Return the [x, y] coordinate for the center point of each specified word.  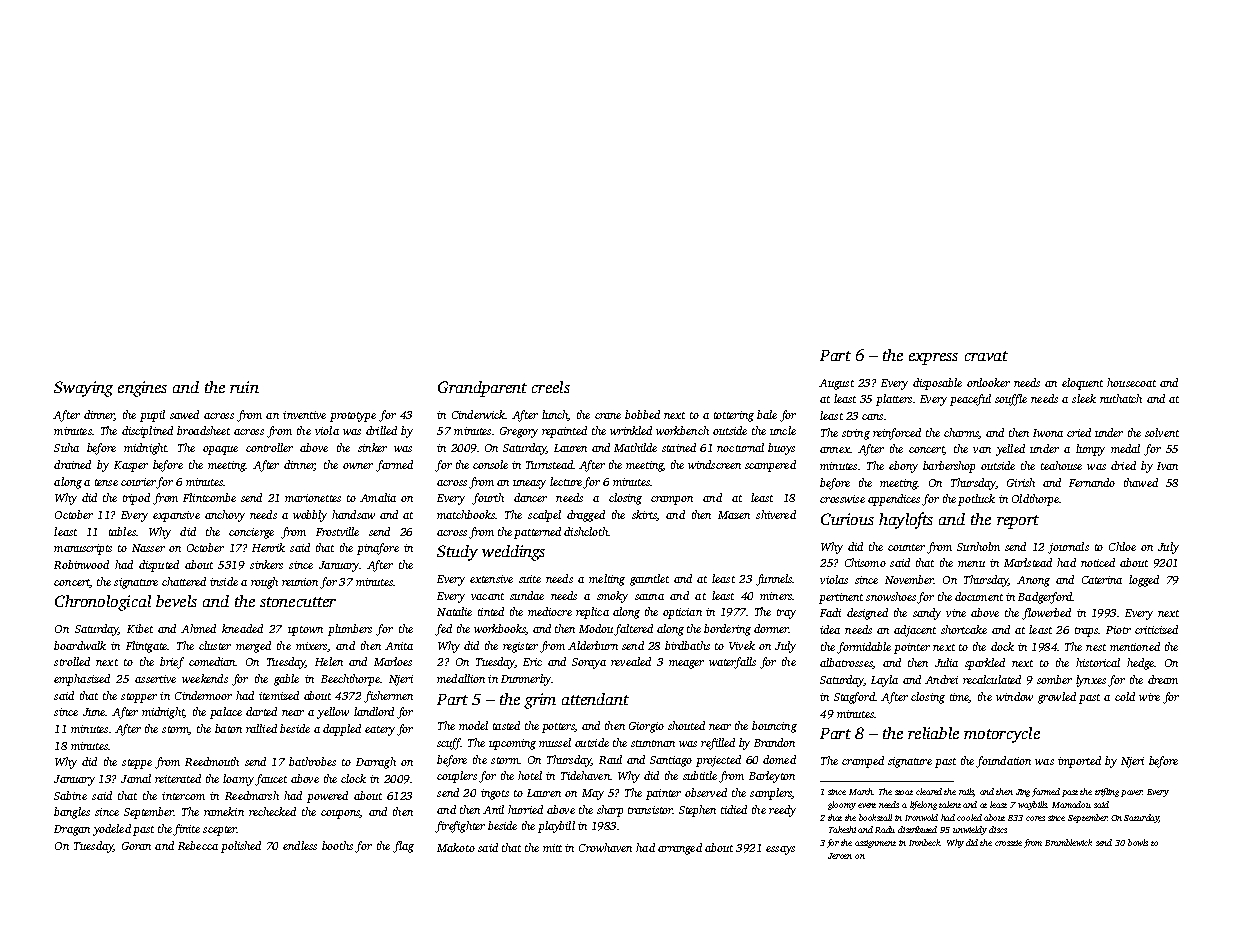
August [836, 384]
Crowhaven [605, 847]
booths [337, 845]
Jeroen [840, 856]
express [933, 359]
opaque [220, 450]
